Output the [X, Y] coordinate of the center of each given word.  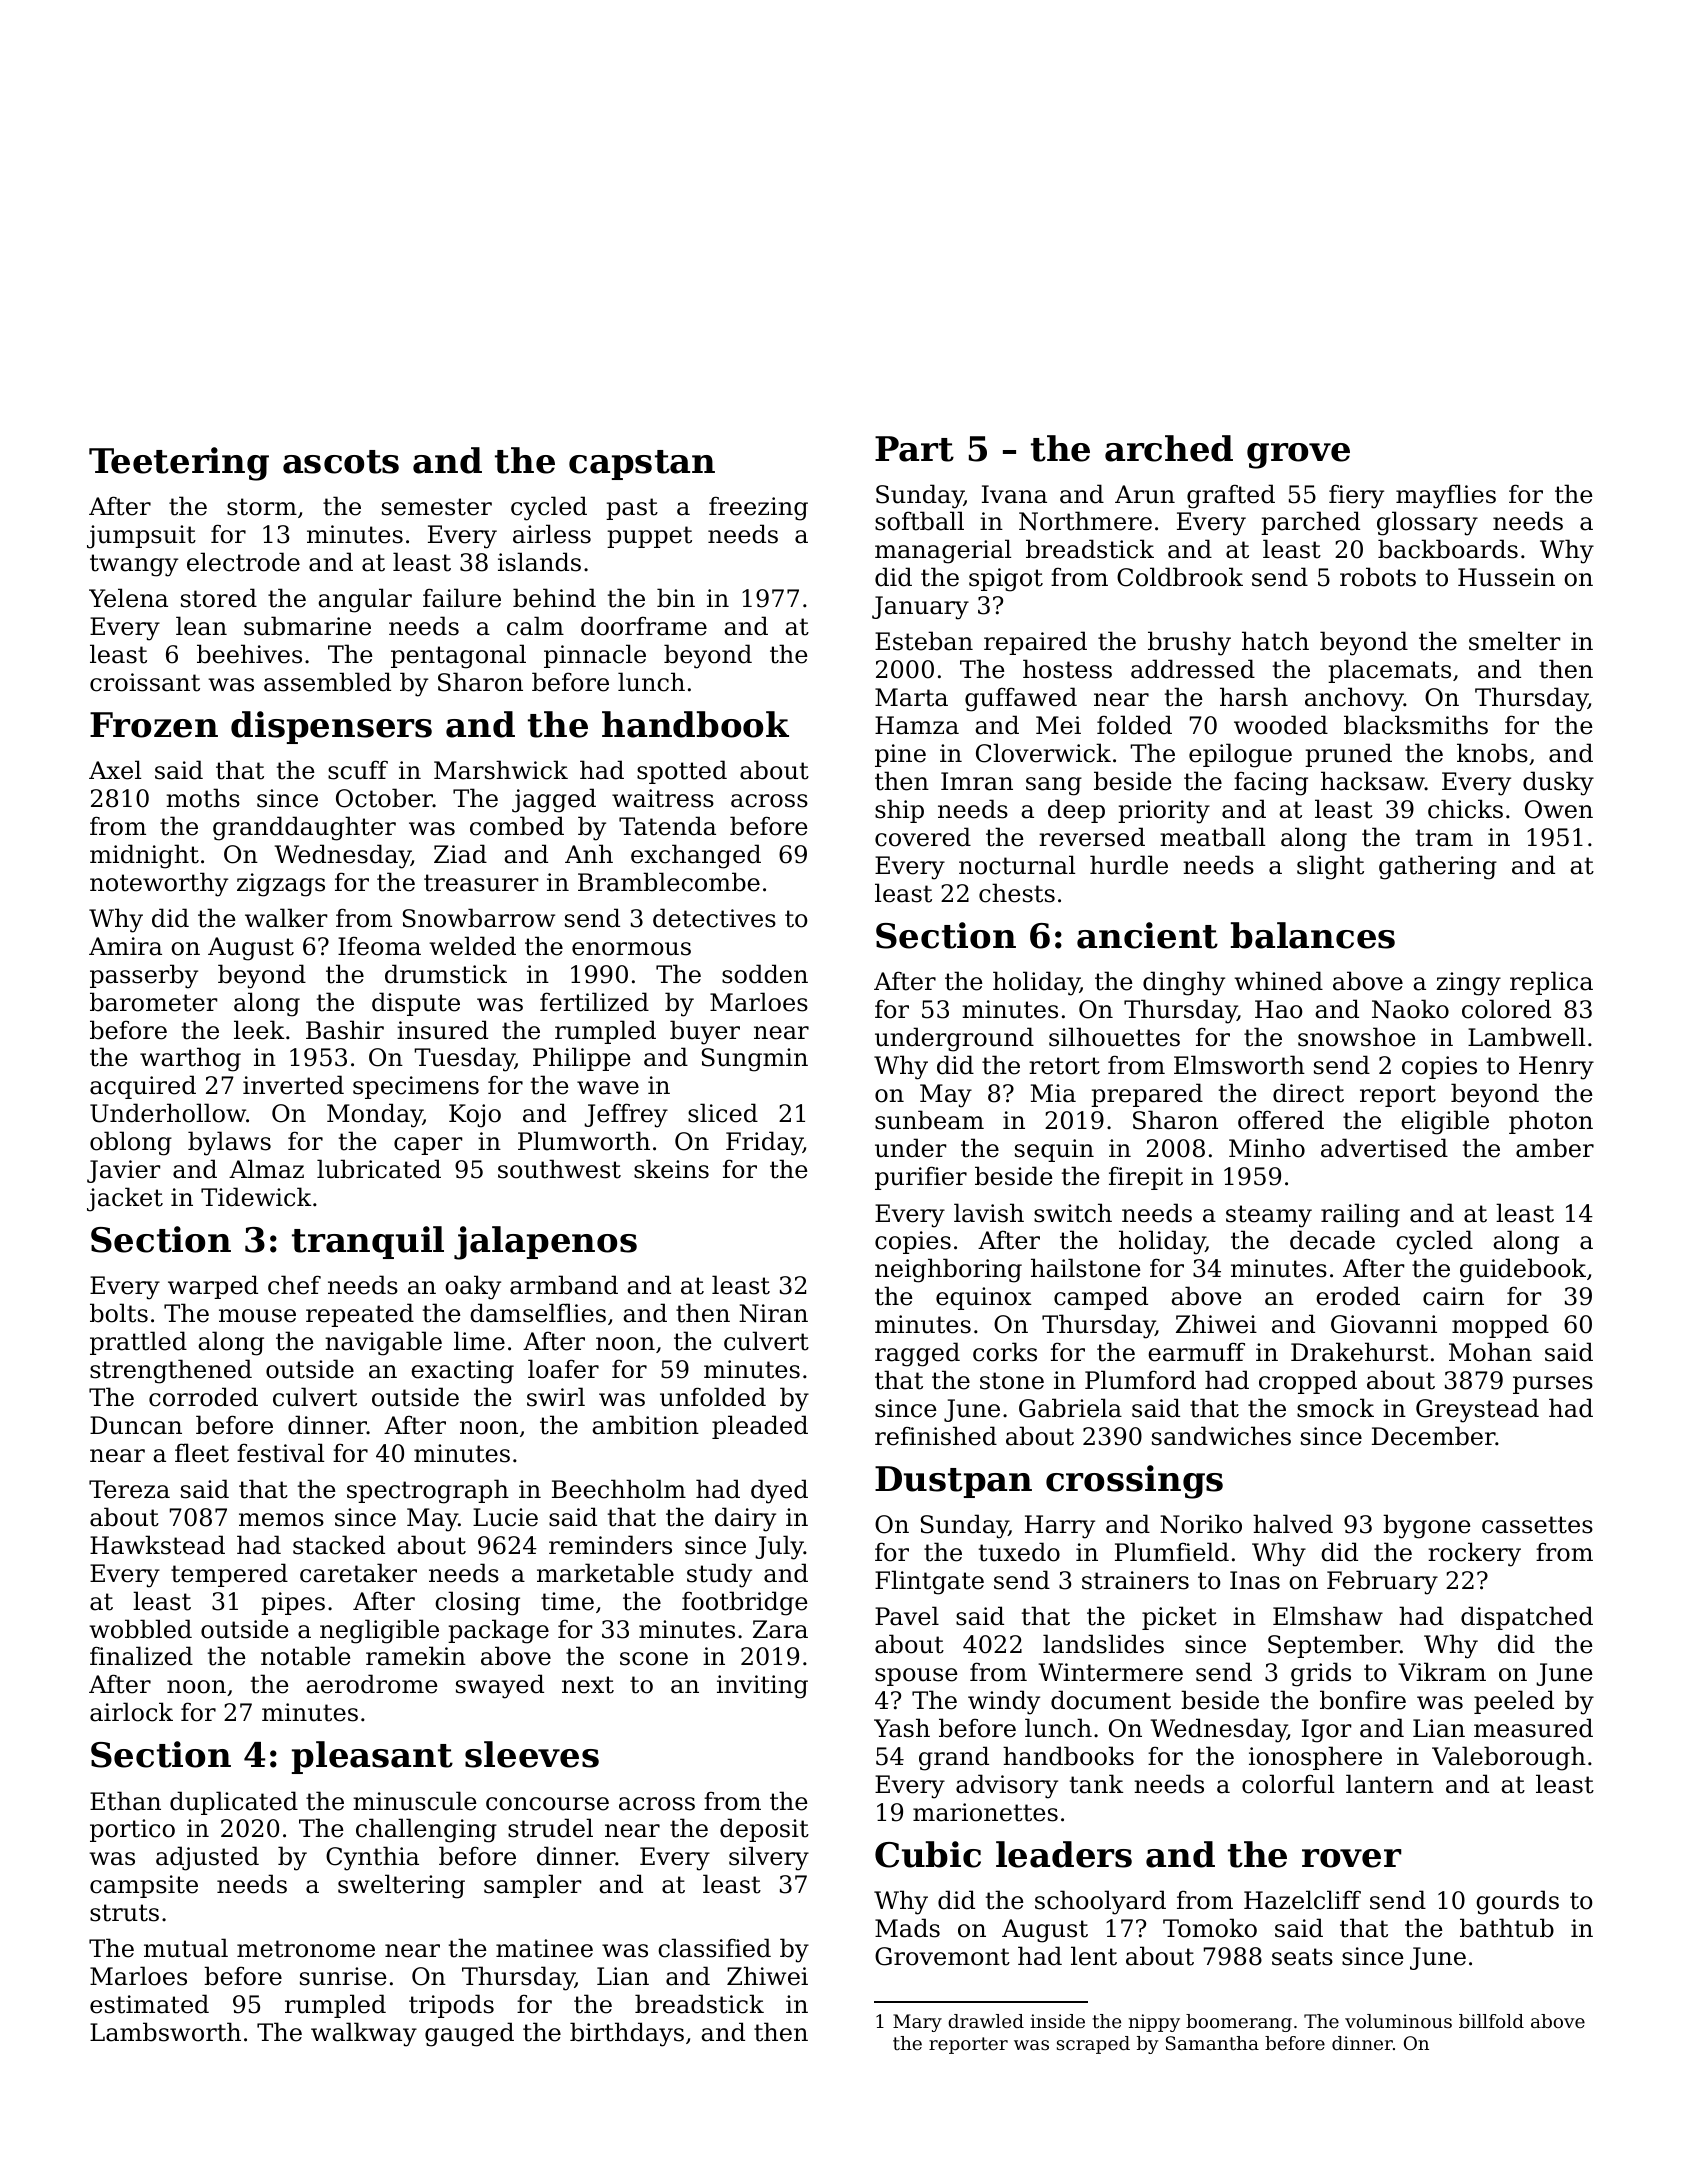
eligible [1445, 1122]
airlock [131, 1712]
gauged [469, 2034]
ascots [341, 462]
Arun [1145, 494]
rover [1351, 1858]
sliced [723, 1113]
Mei [1058, 725]
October [384, 798]
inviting [762, 1687]
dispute [416, 1004]
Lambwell [1526, 1037]
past [632, 509]
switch [1073, 1213]
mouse [257, 1316]
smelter [1515, 641]
